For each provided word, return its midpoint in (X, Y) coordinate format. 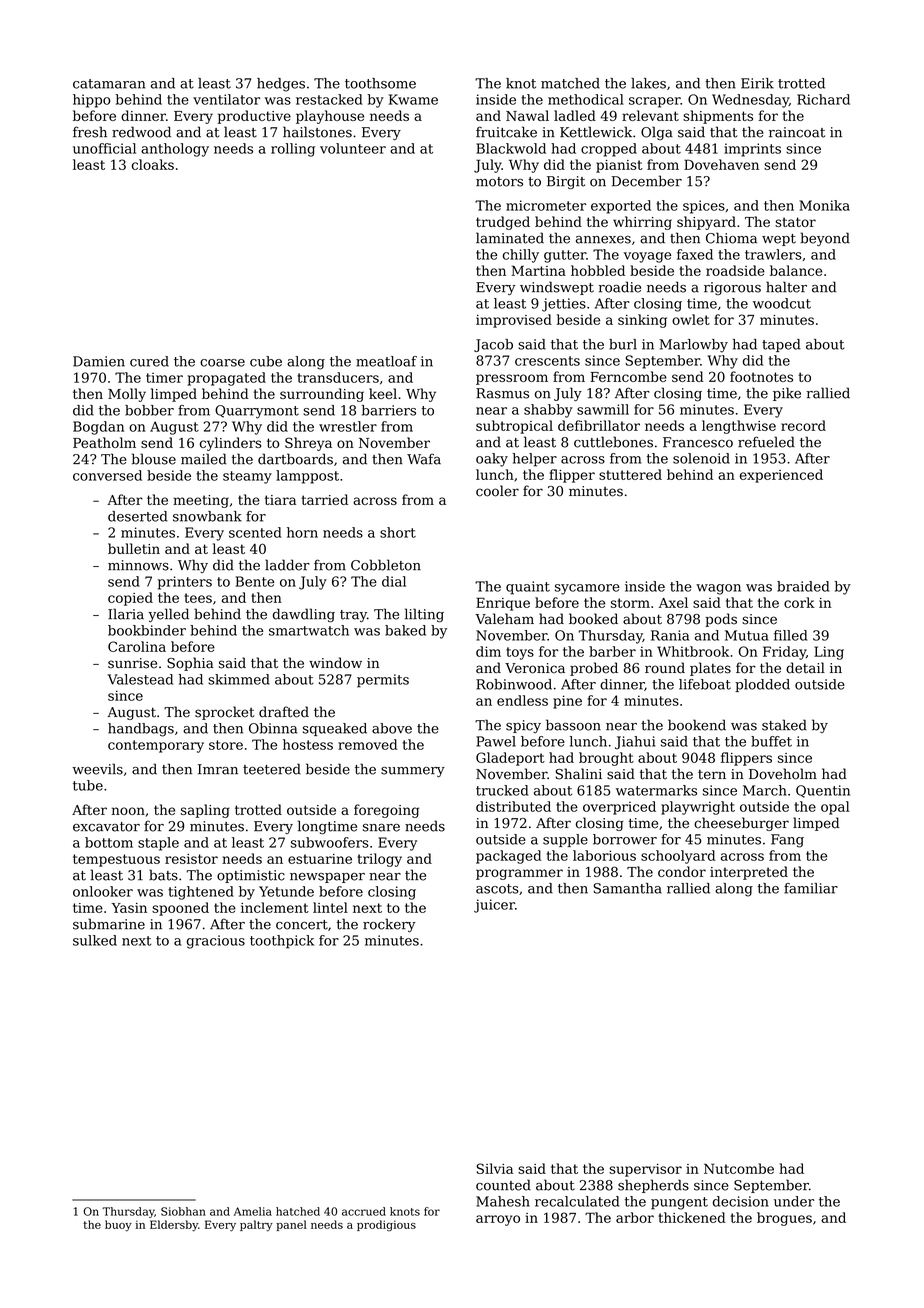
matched (570, 83)
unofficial (104, 148)
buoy (118, 1226)
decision (741, 1201)
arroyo (498, 1220)
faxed (695, 254)
